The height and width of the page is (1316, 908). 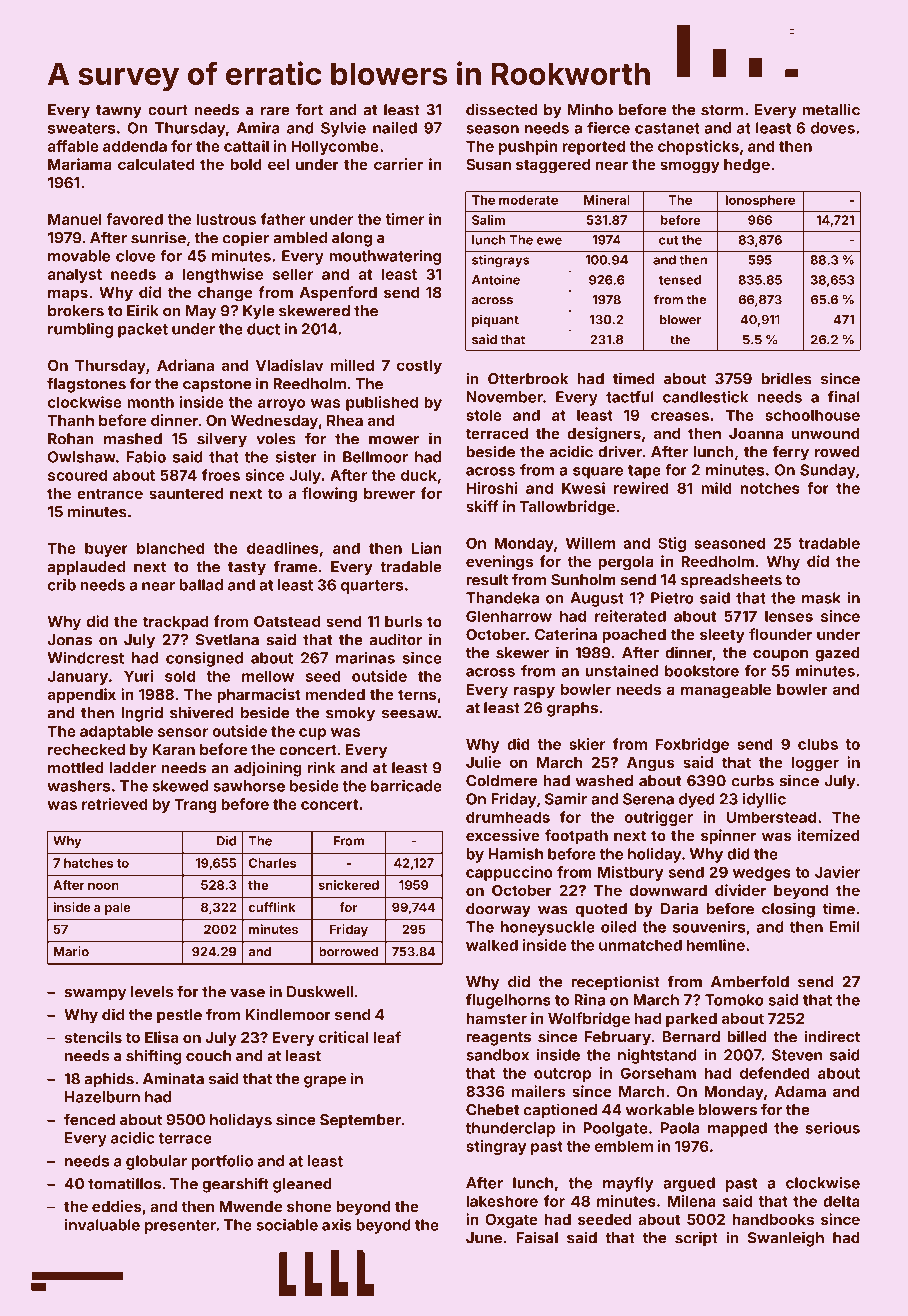 I want to click on court, so click(x=168, y=110).
